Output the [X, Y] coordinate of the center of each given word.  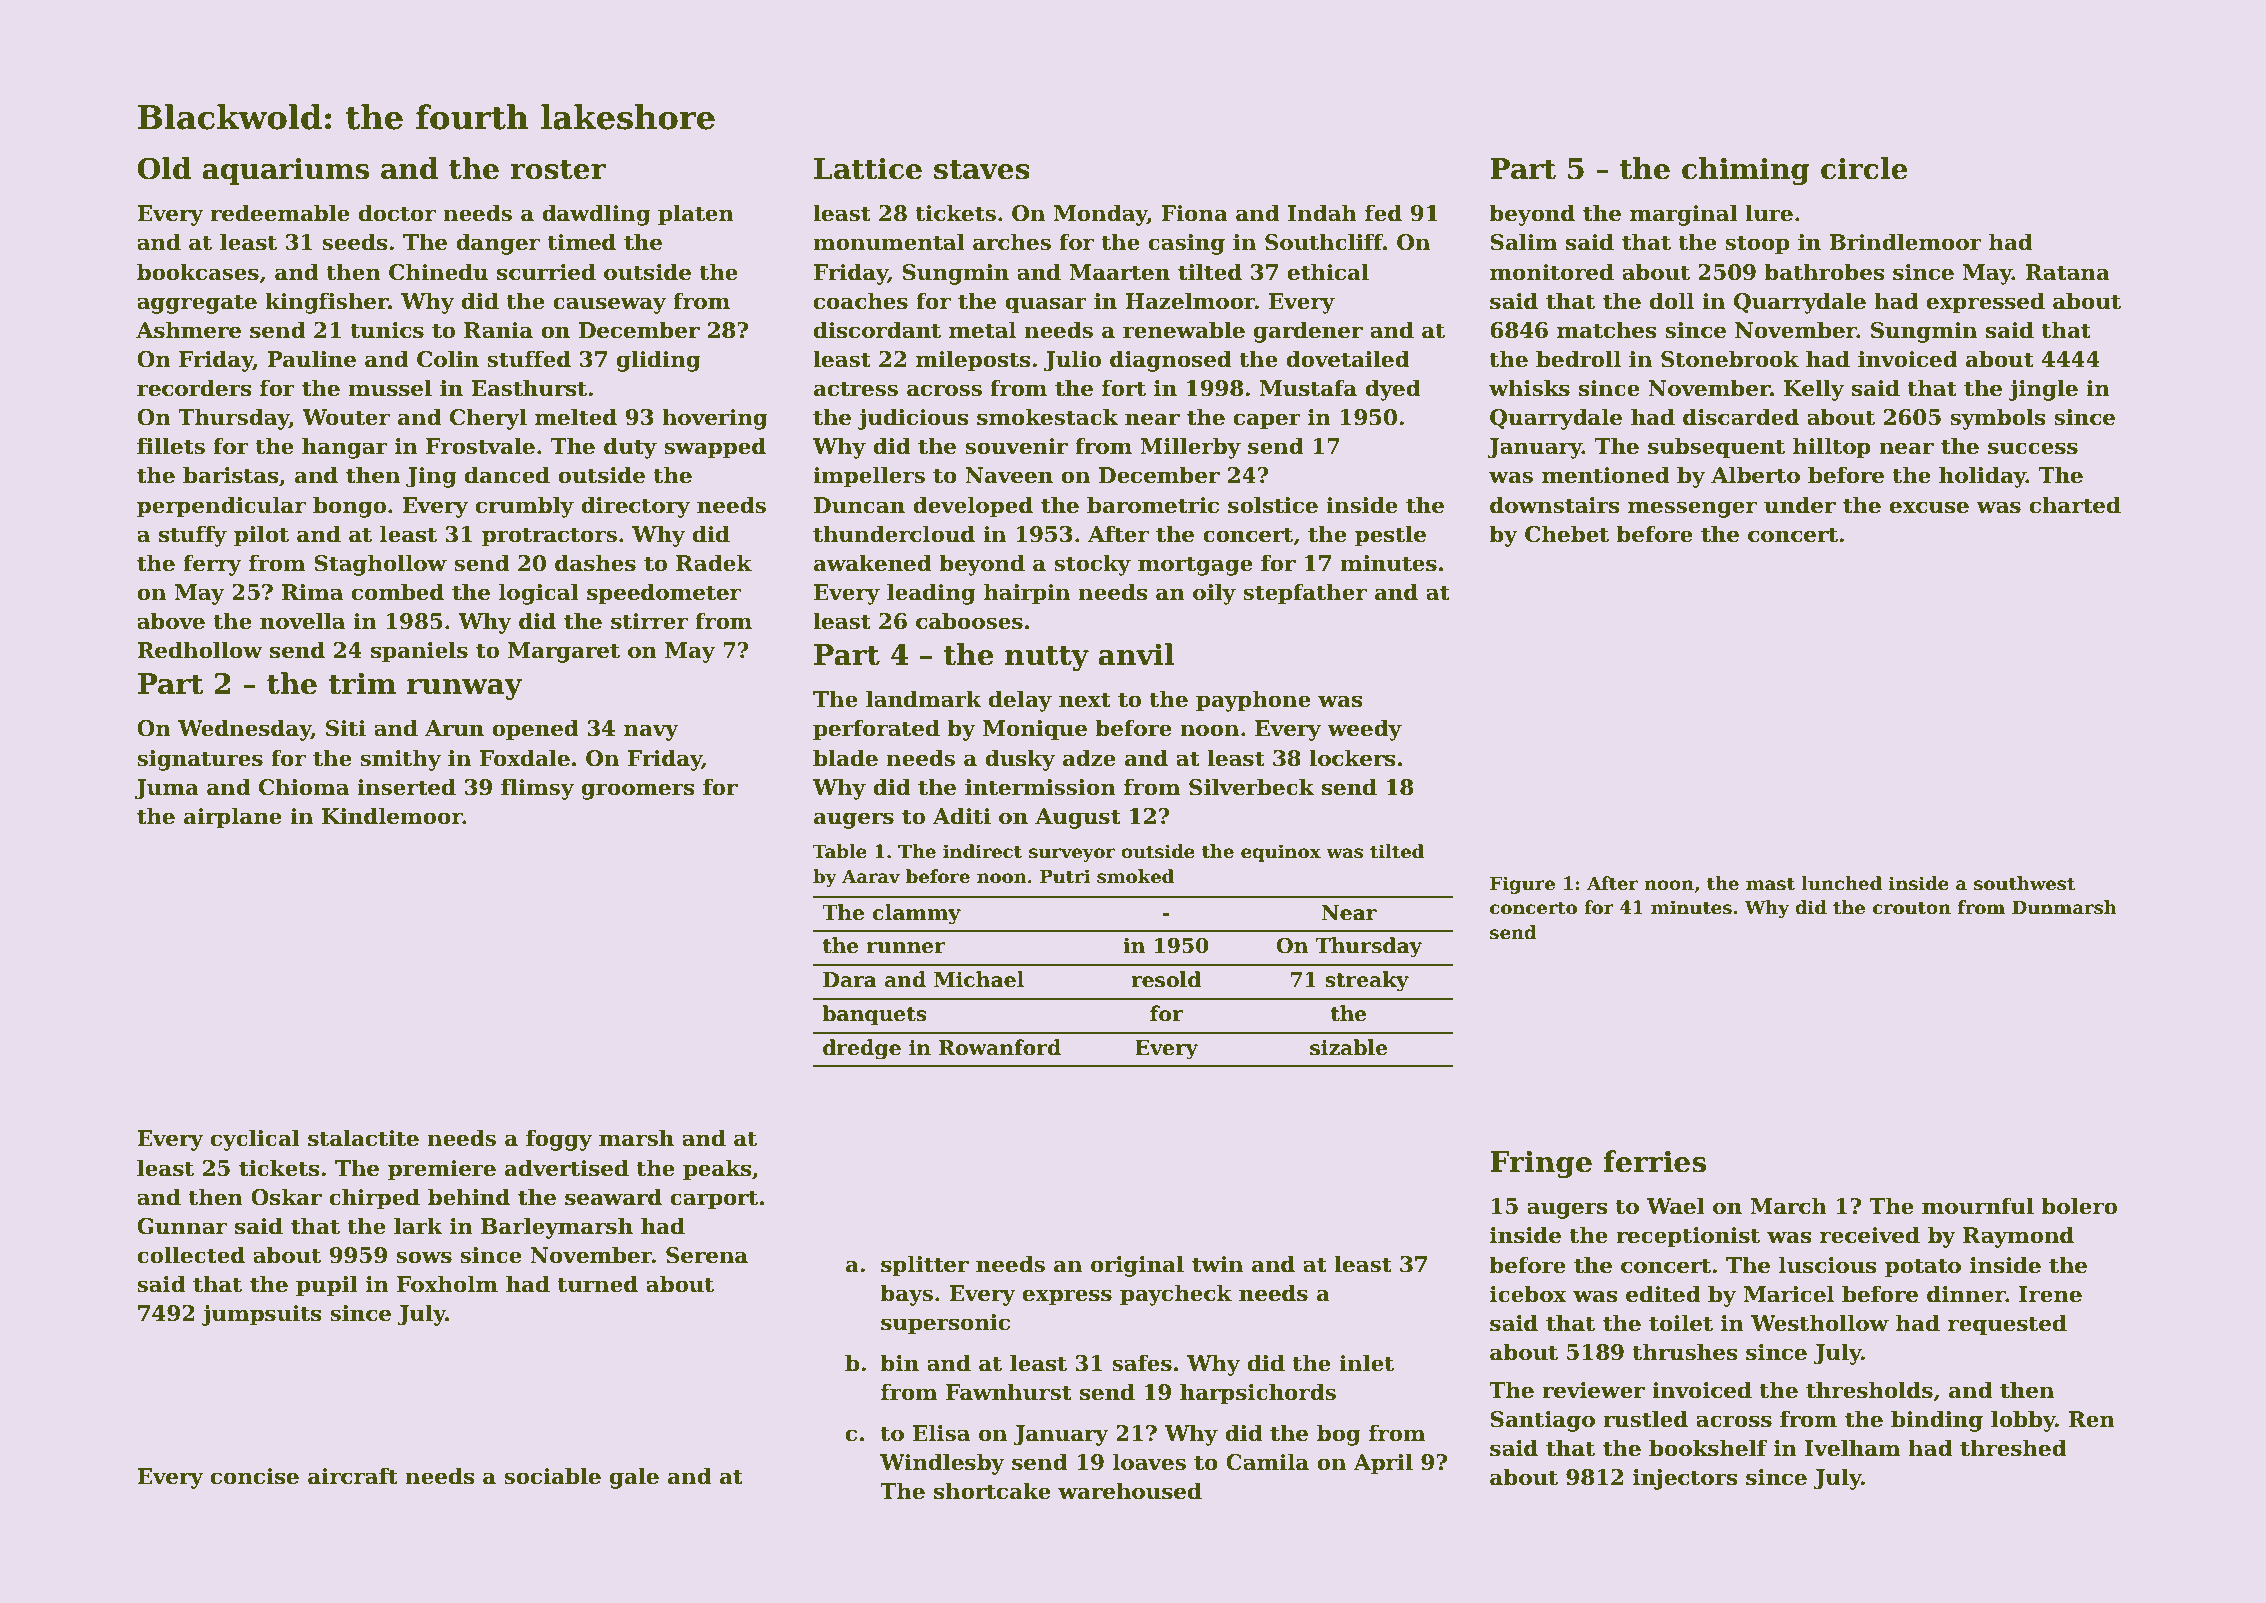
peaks [717, 1170]
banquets [874, 1015]
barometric [1153, 505]
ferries [1654, 1161]
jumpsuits [262, 1315]
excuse [1929, 507]
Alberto [1755, 475]
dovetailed [1347, 359]
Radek [714, 563]
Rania [498, 330]
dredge [862, 1049]
